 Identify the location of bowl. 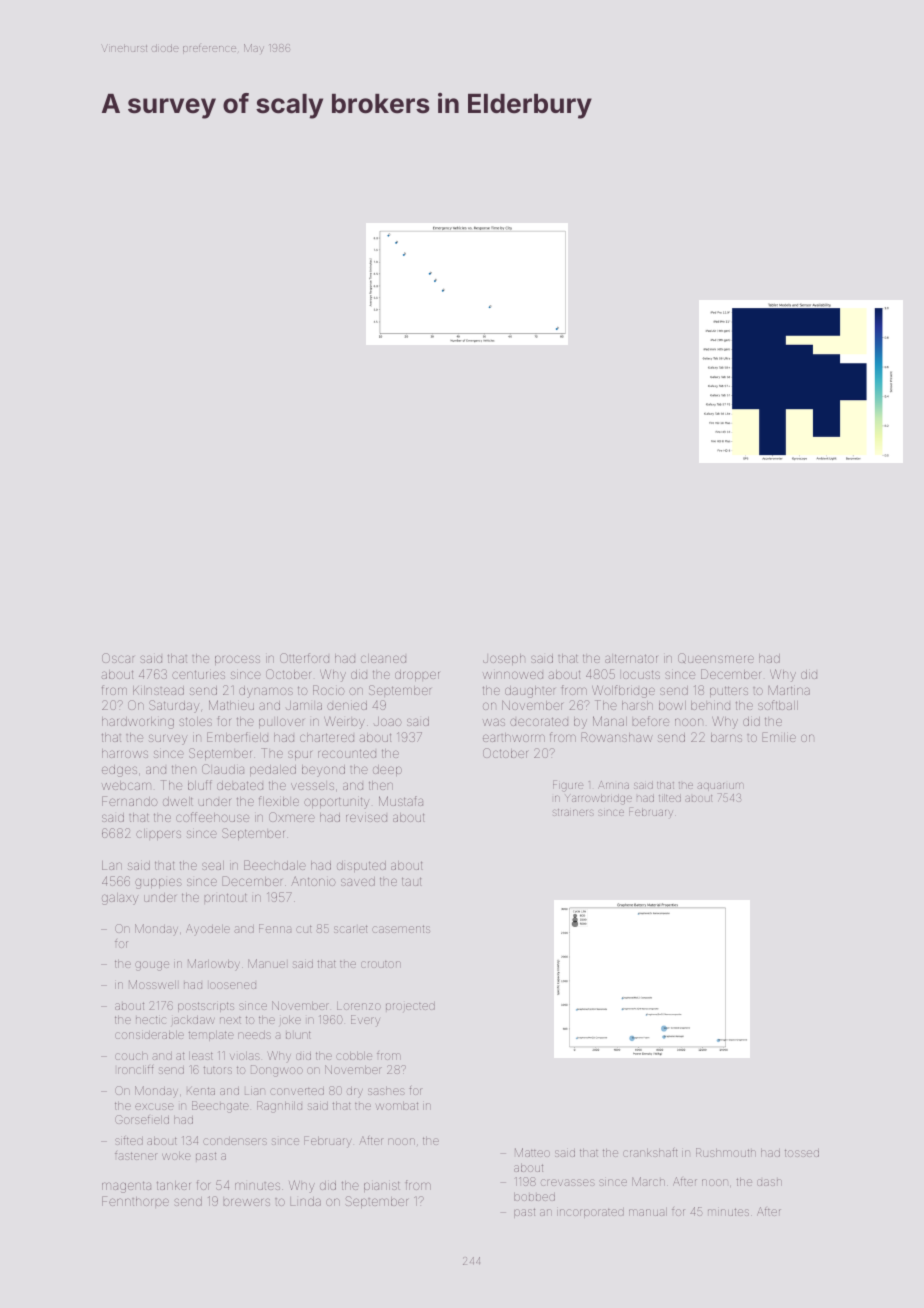
(672, 705).
